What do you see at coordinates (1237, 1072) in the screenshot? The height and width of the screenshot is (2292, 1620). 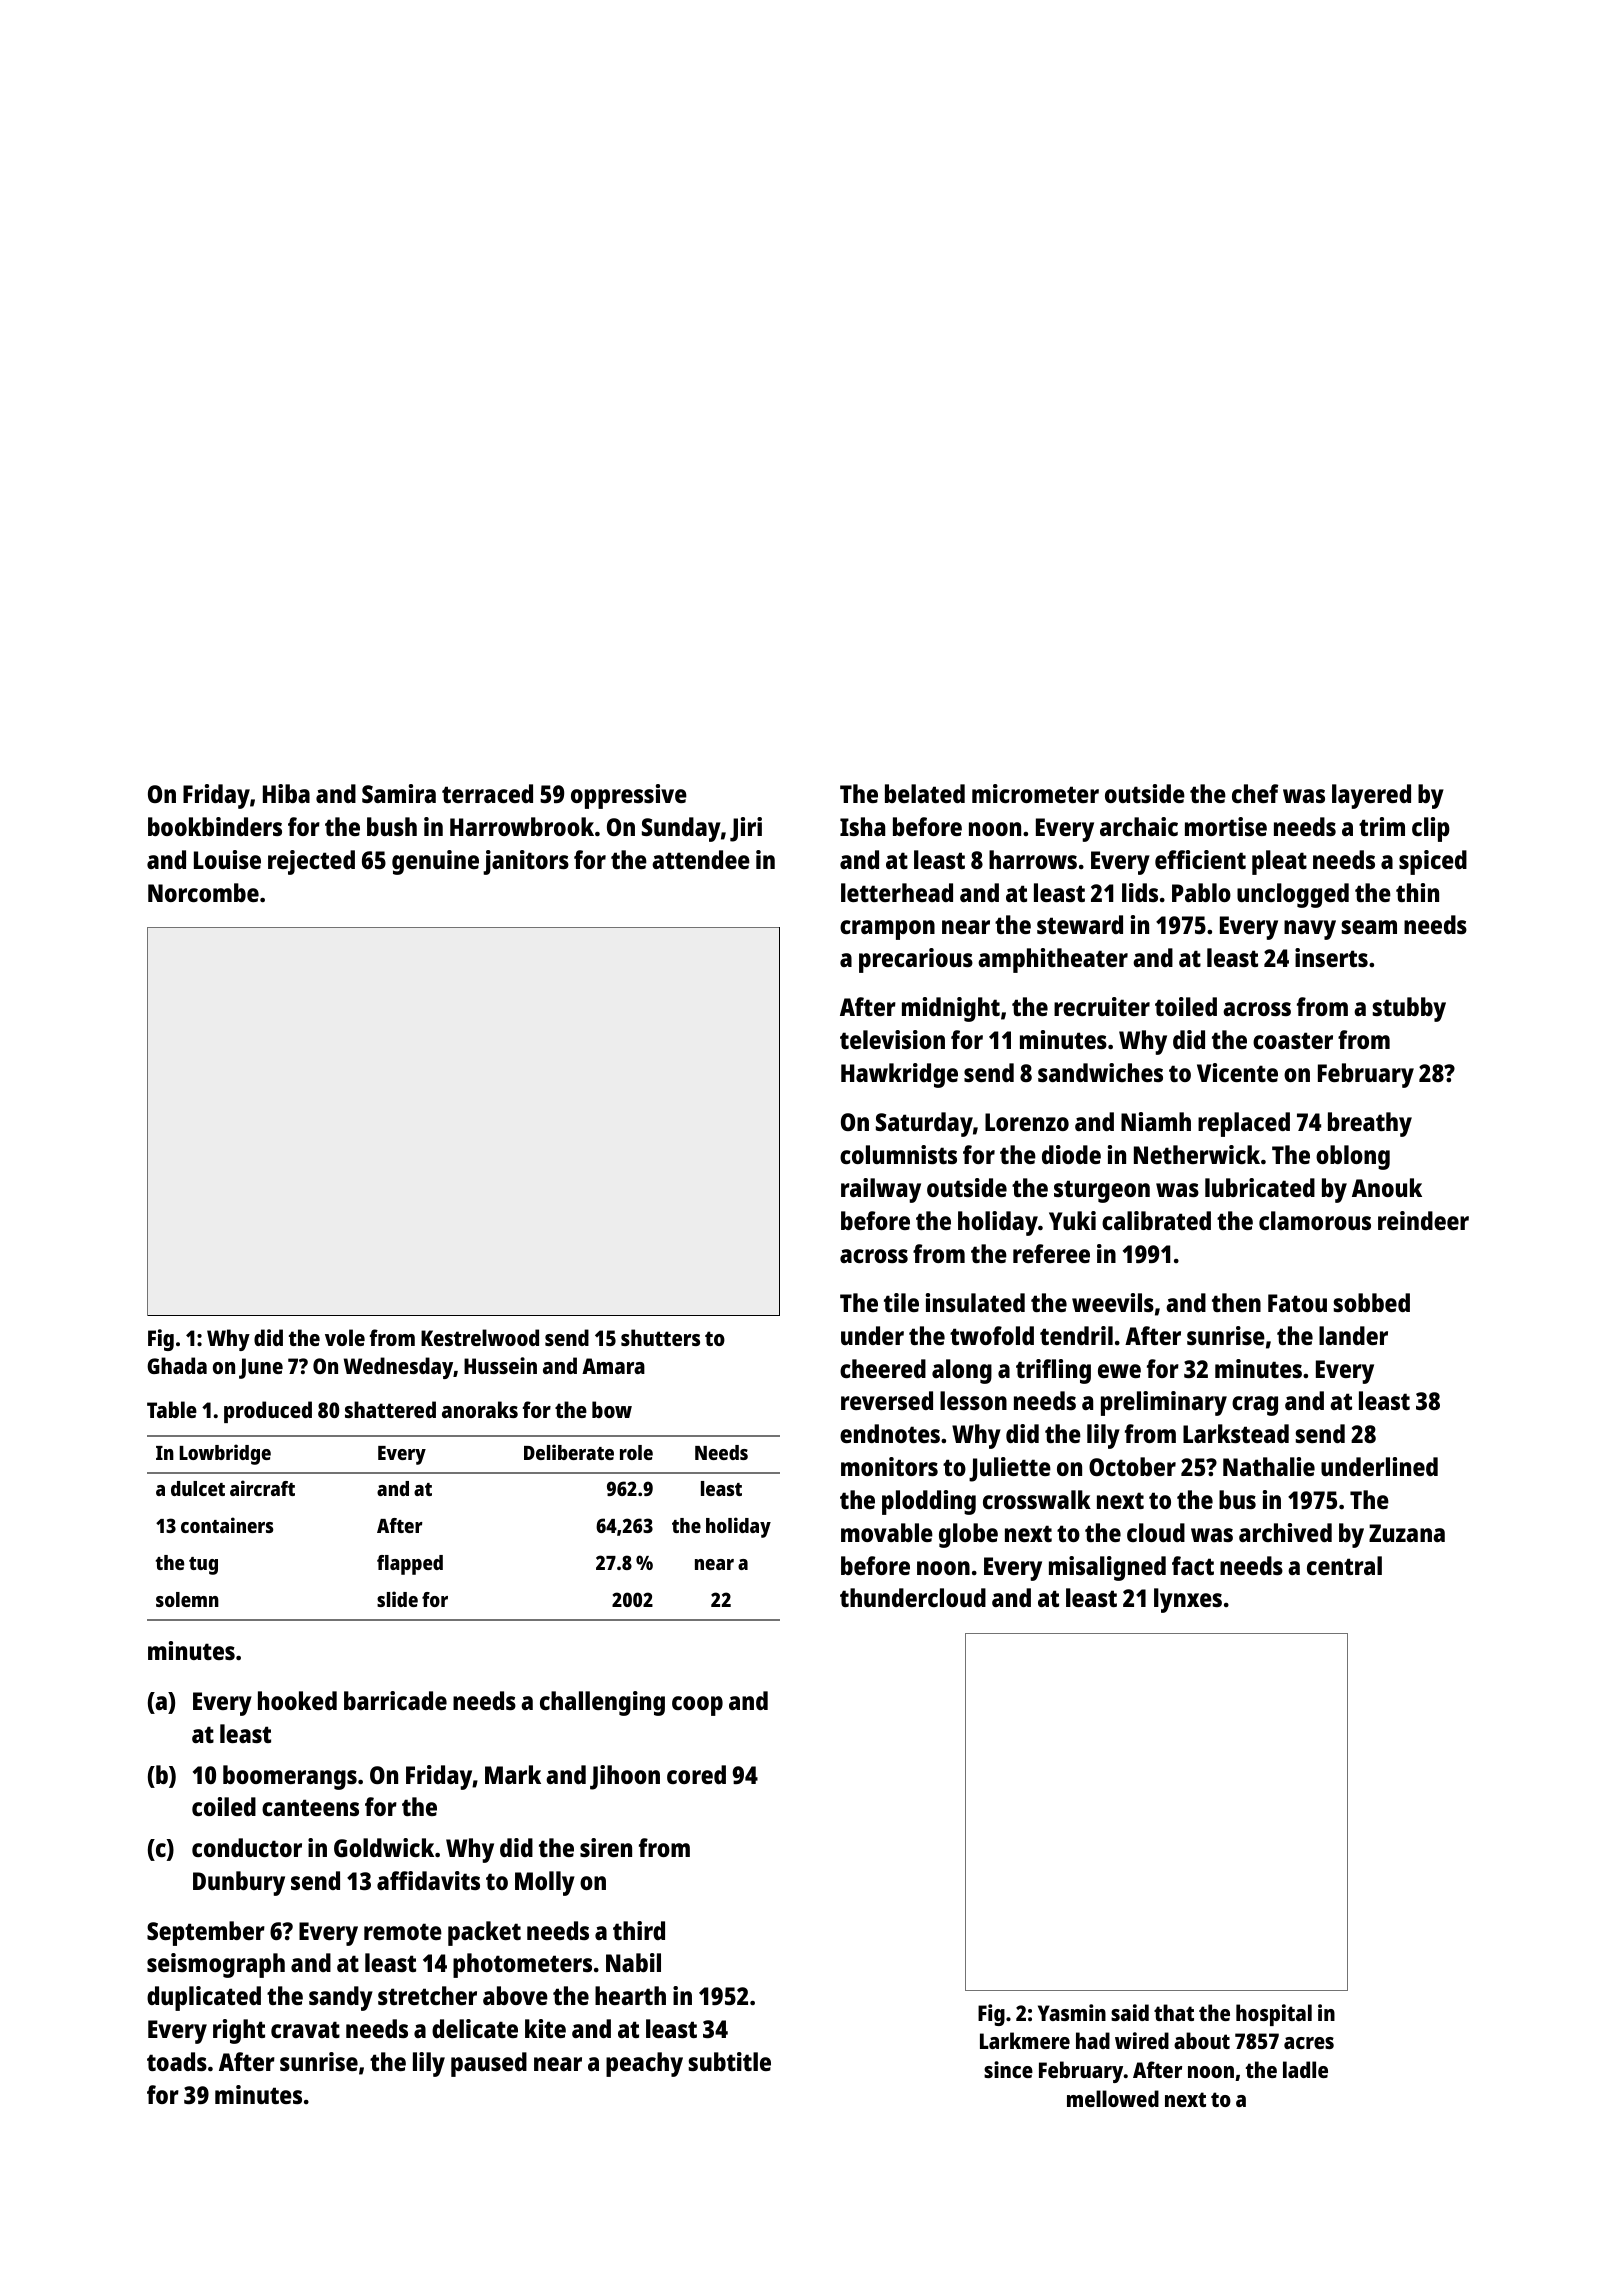 I see `Vicente` at bounding box center [1237, 1072].
